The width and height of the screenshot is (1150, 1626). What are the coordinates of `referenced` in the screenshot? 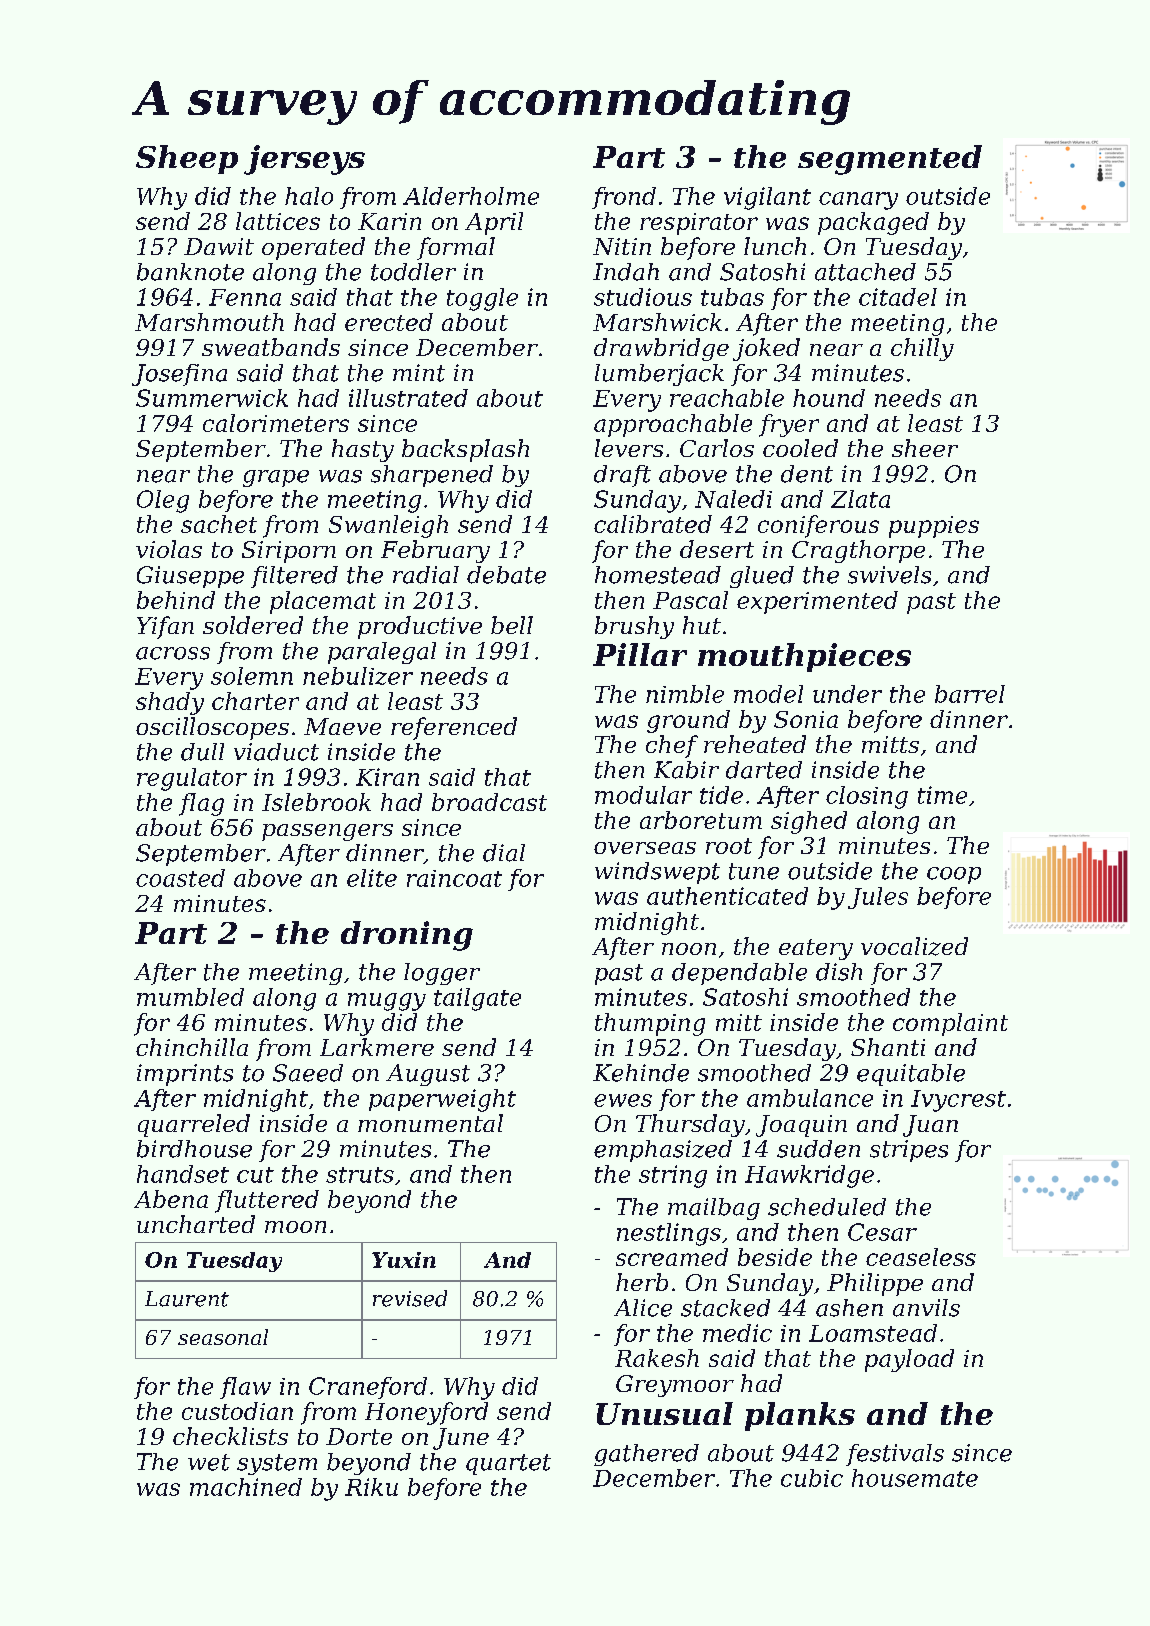 It's located at (454, 728).
